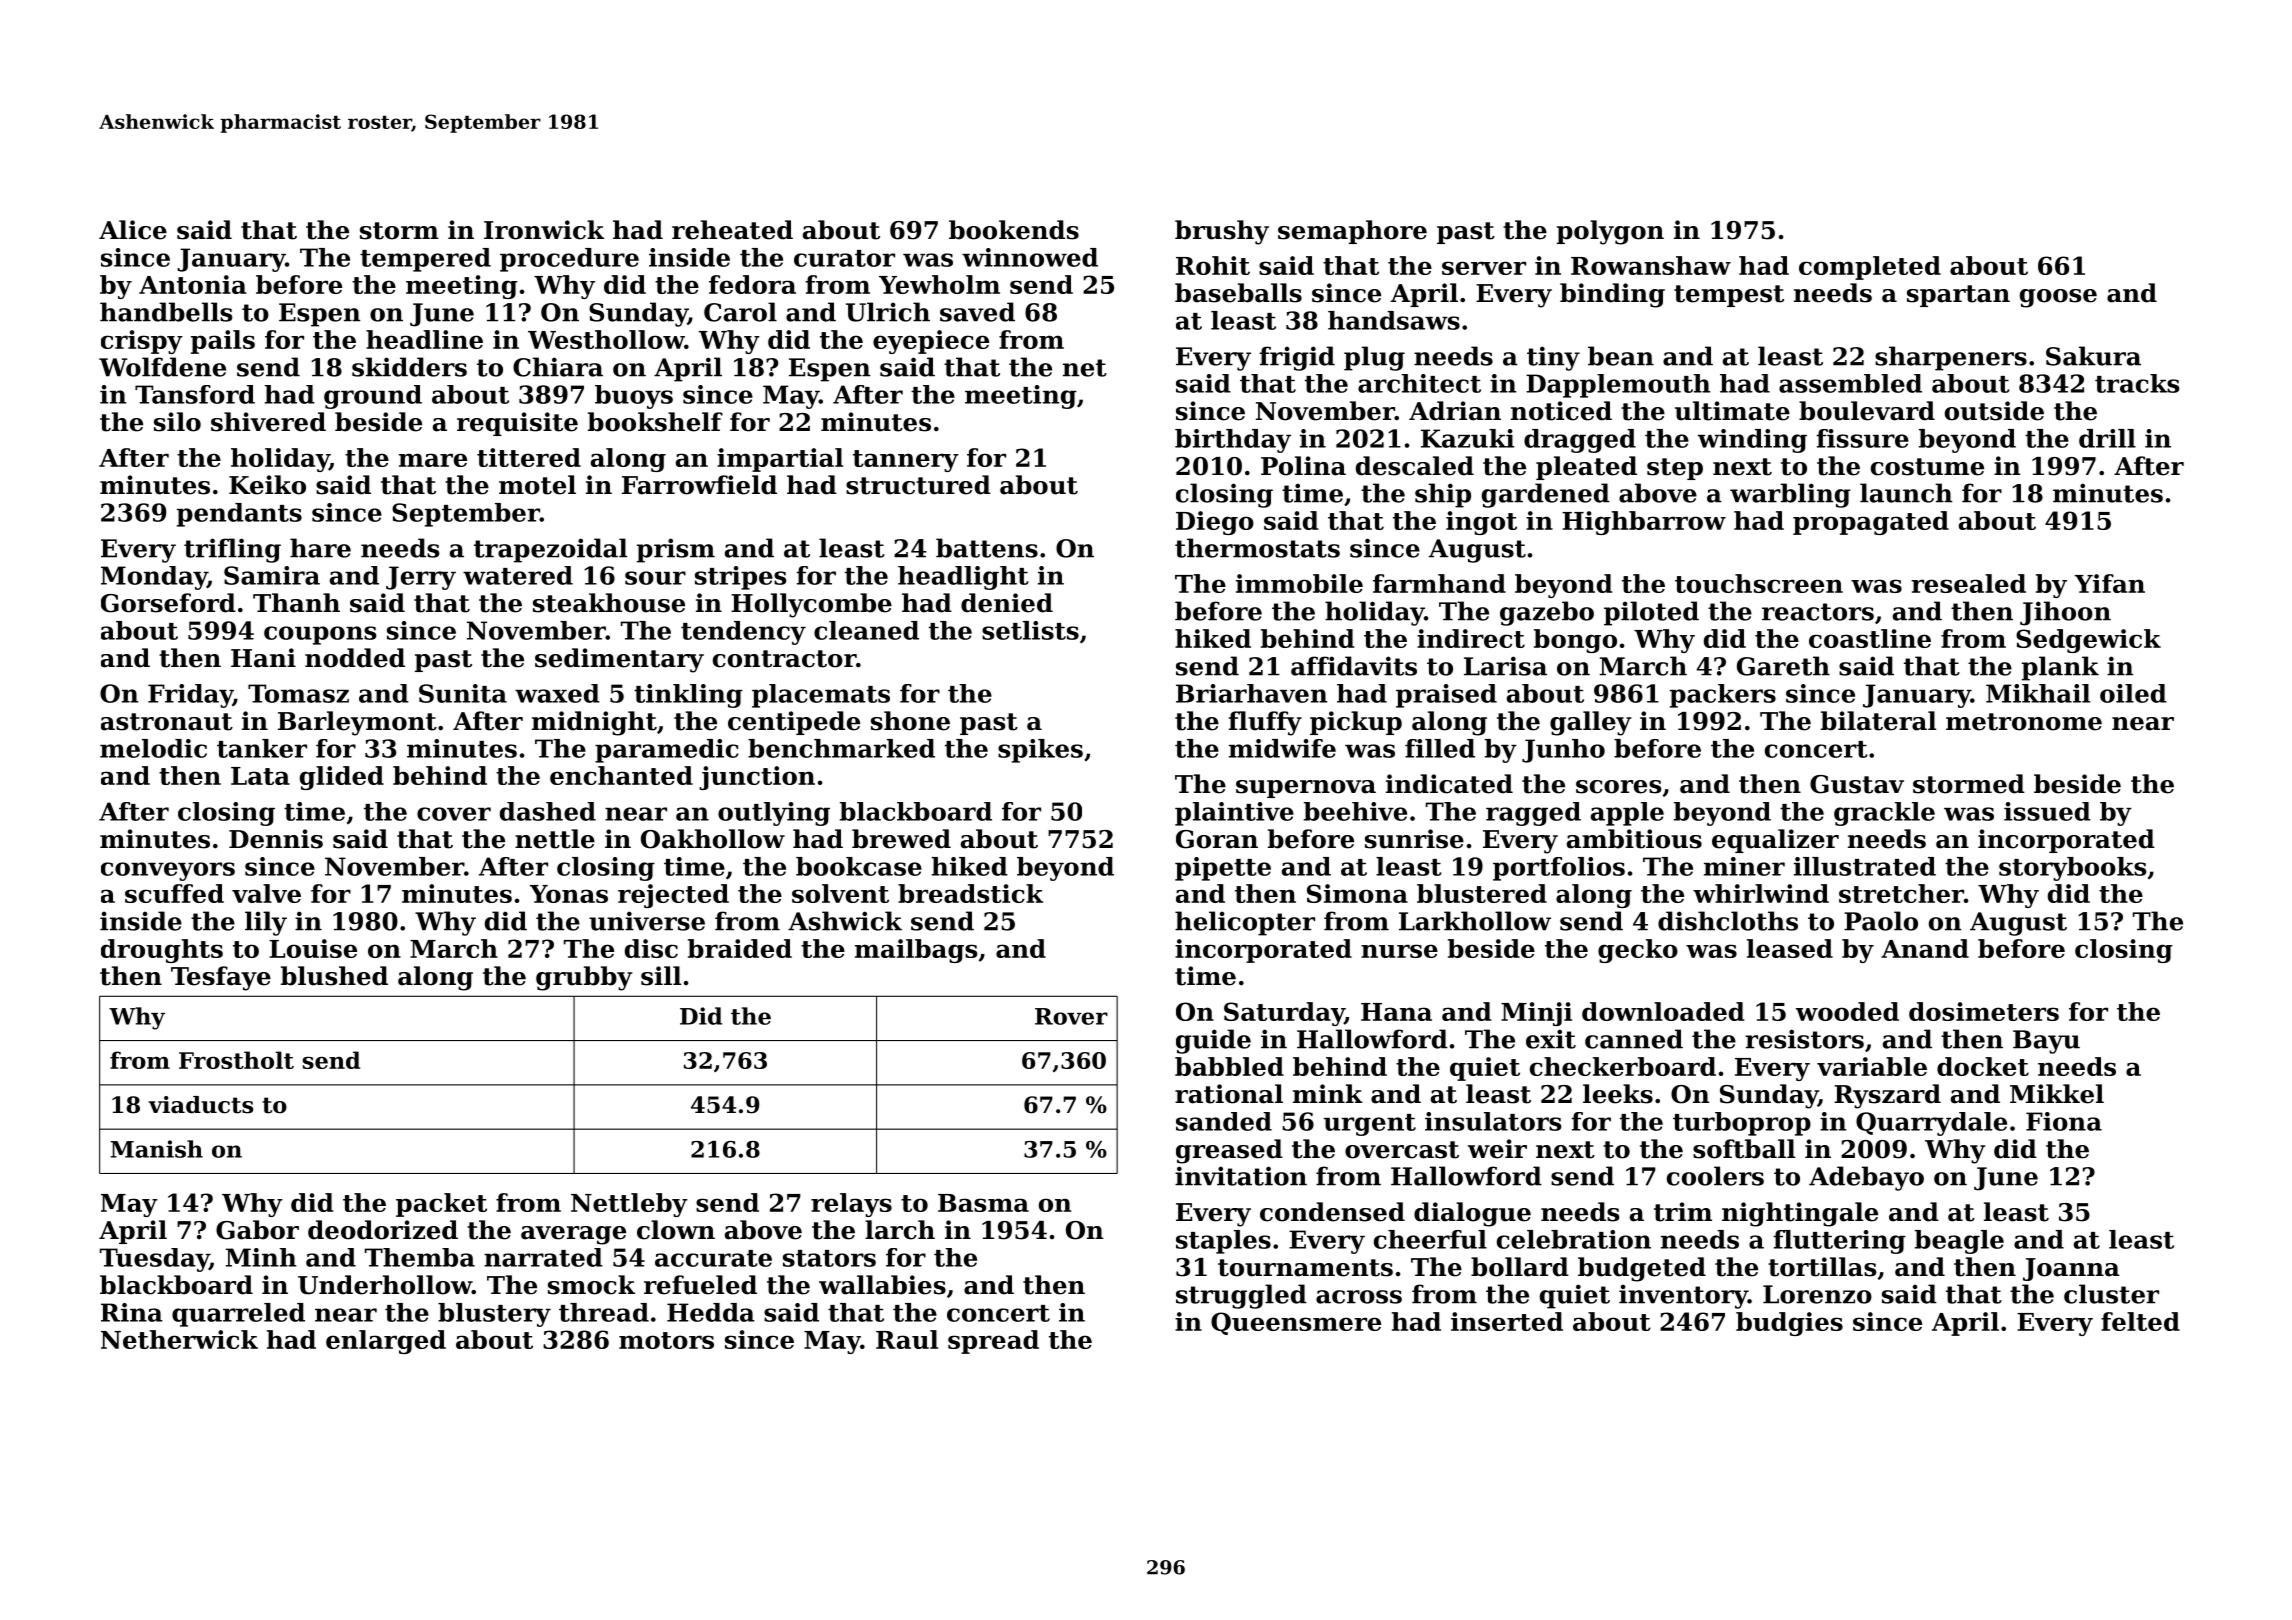 The image size is (2292, 1620). I want to click on storybooks, so click(2072, 869).
